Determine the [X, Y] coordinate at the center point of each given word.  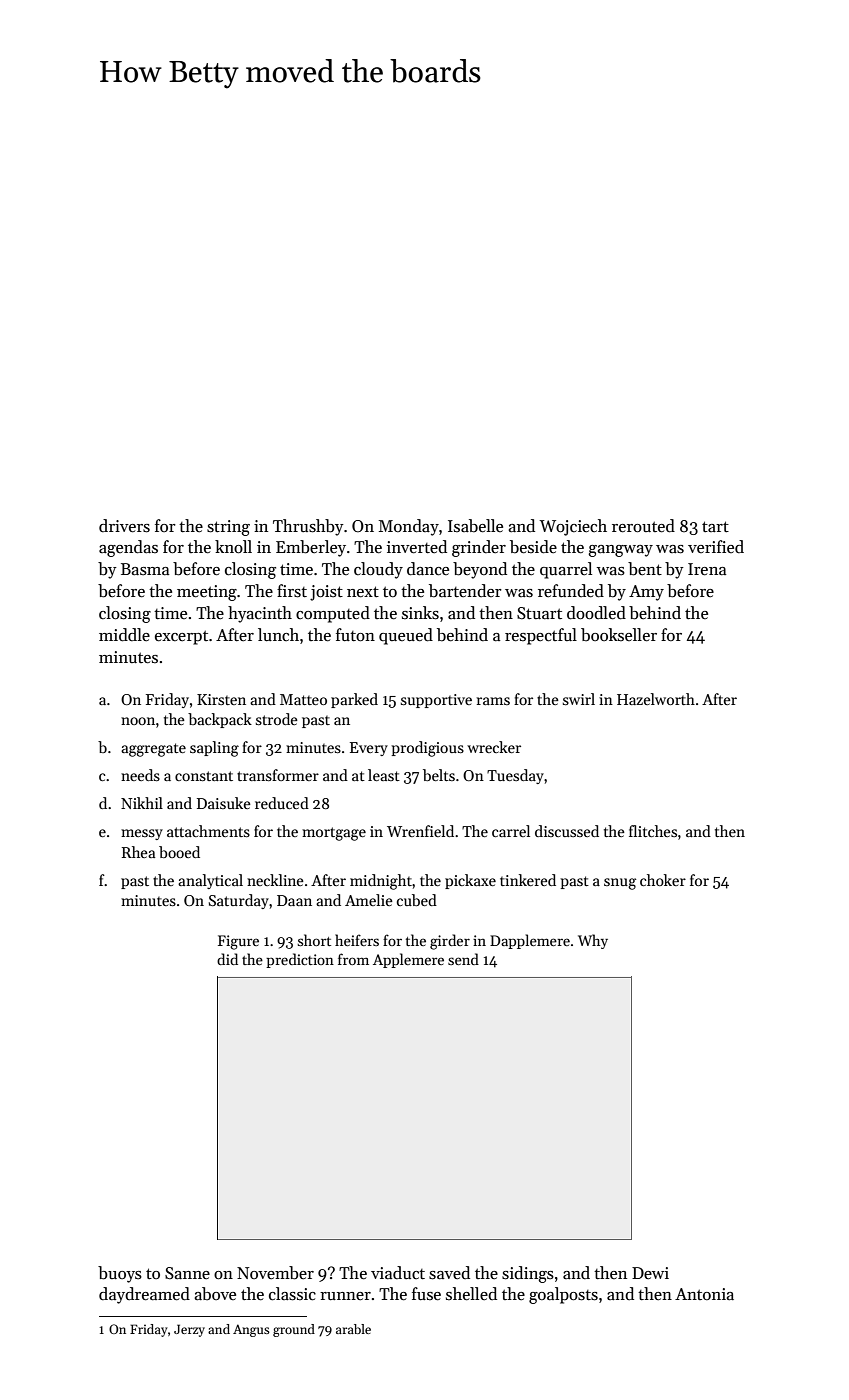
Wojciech [573, 527]
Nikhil [142, 803]
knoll [233, 547]
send [463, 959]
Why [593, 941]
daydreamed [144, 1295]
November [275, 1273]
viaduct [398, 1273]
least [384, 775]
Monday [409, 527]
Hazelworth [656, 699]
